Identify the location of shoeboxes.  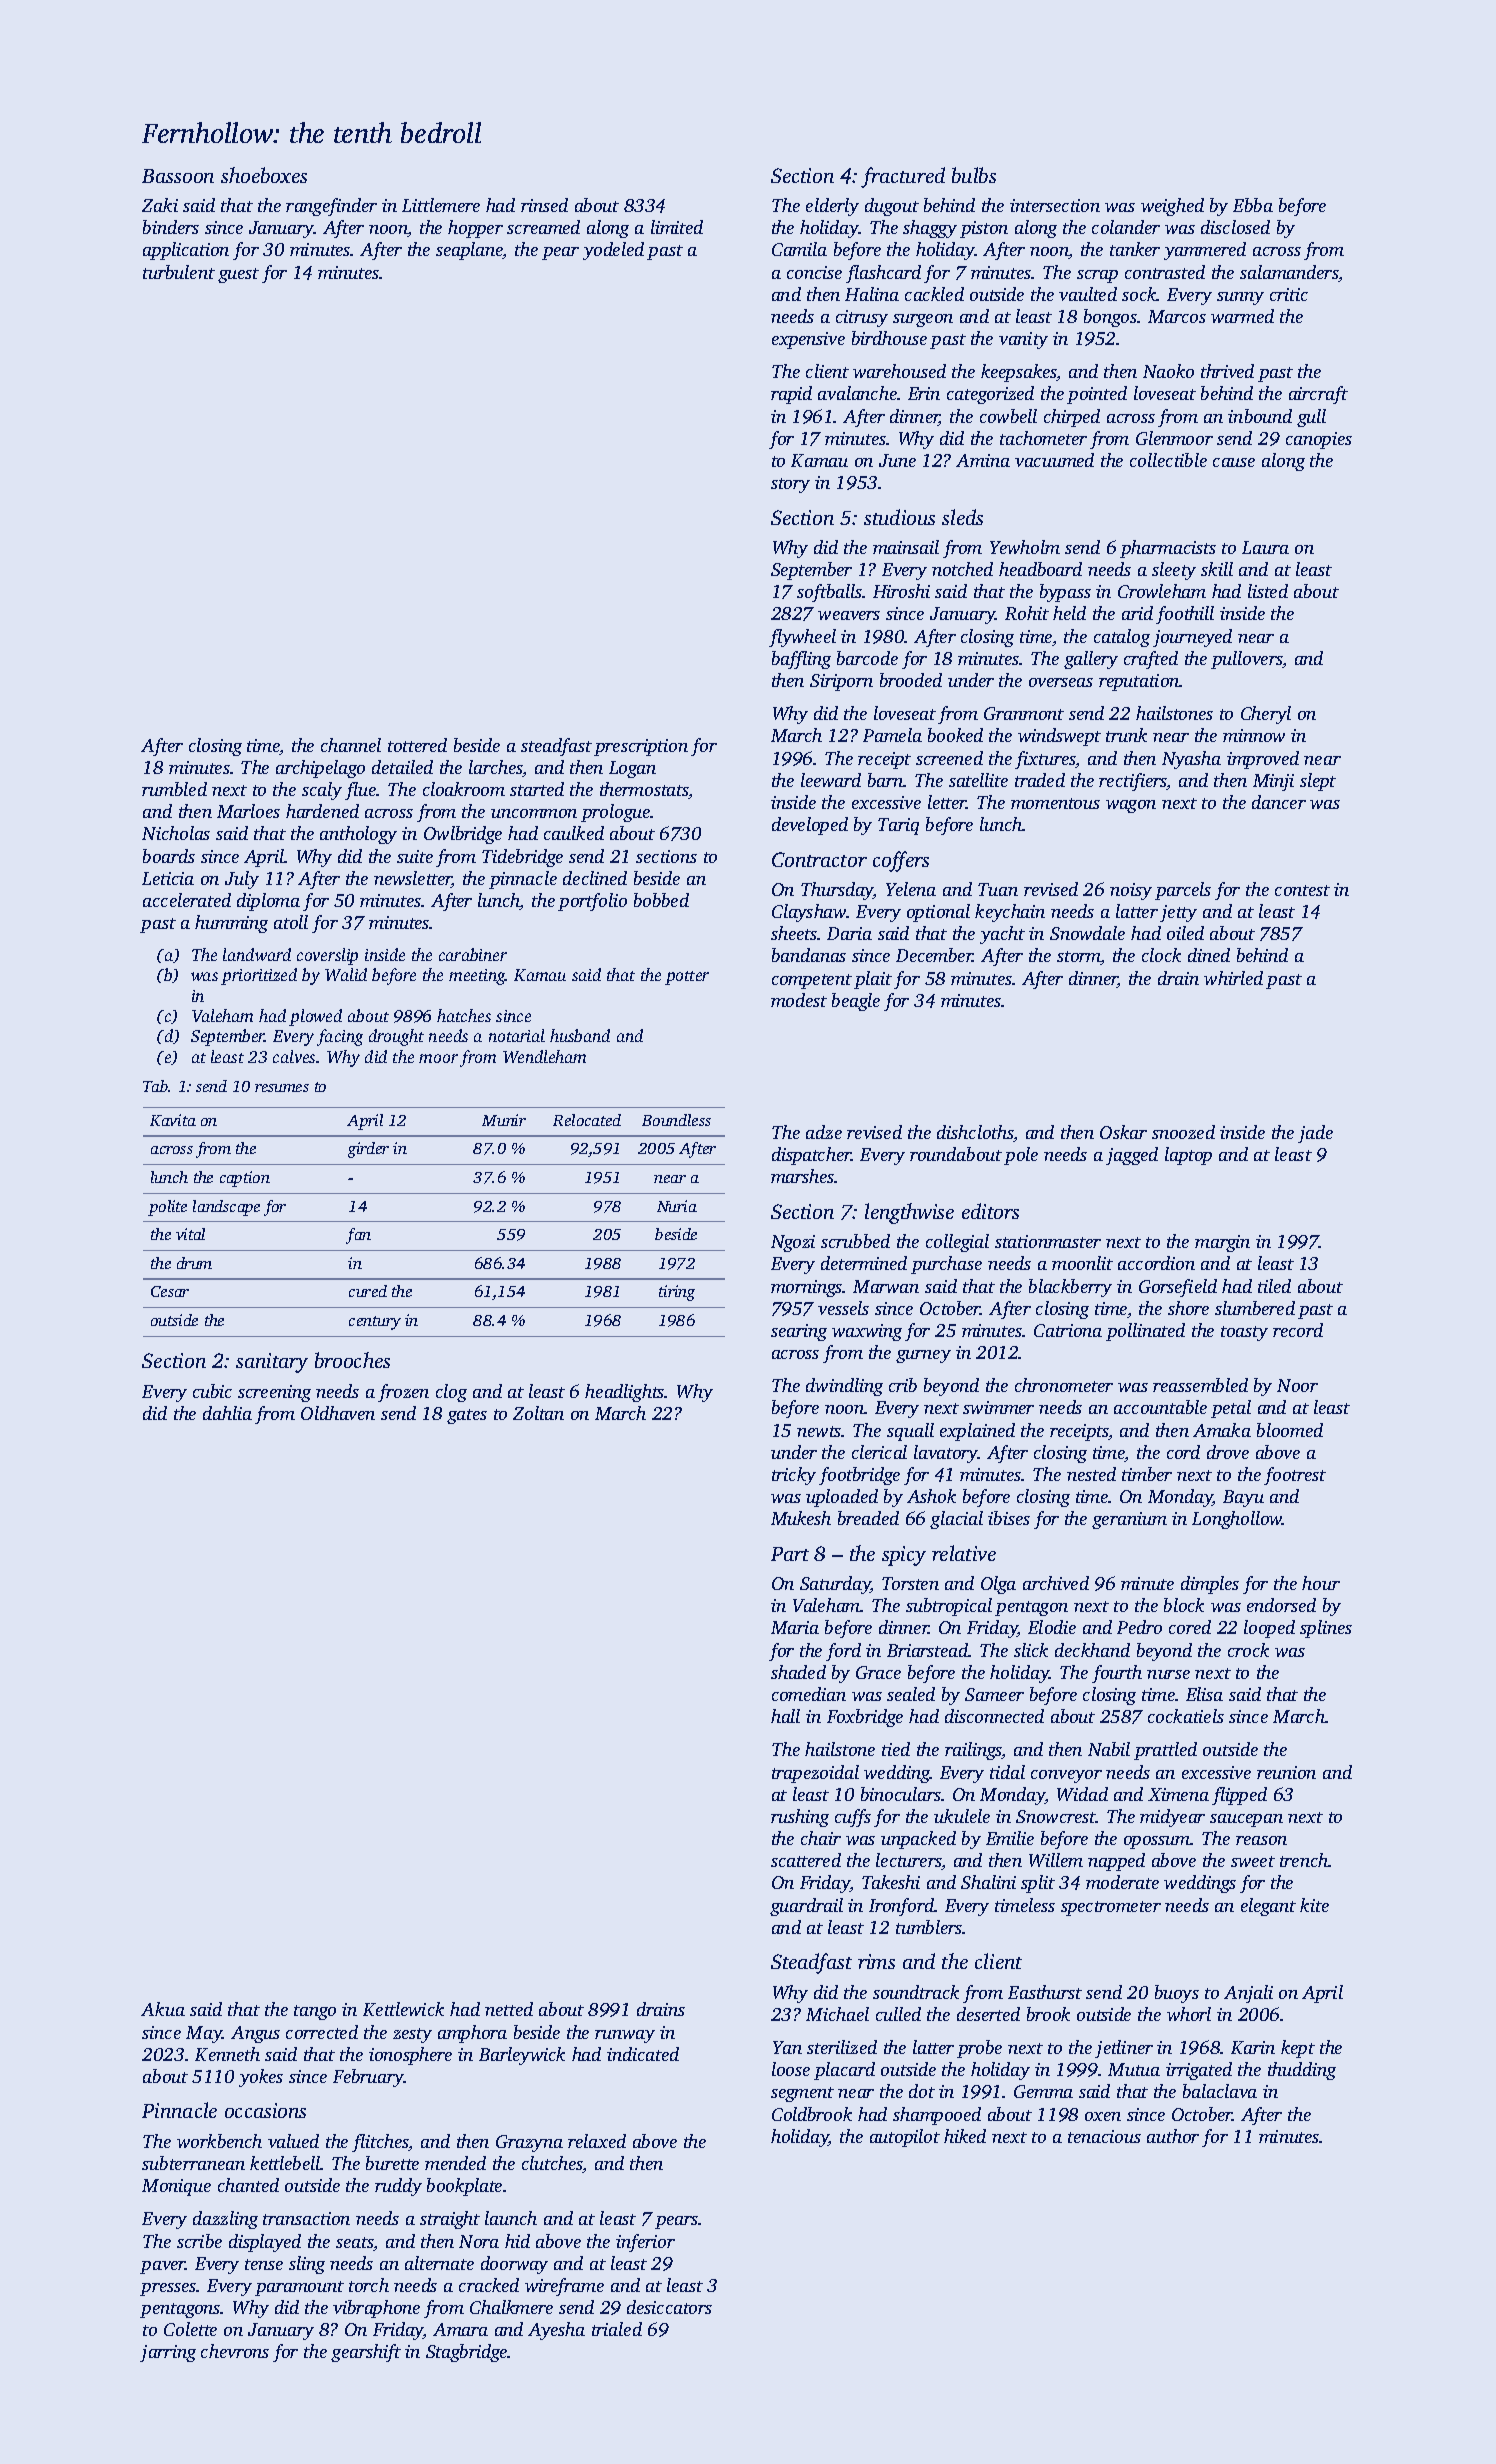
(264, 175).
